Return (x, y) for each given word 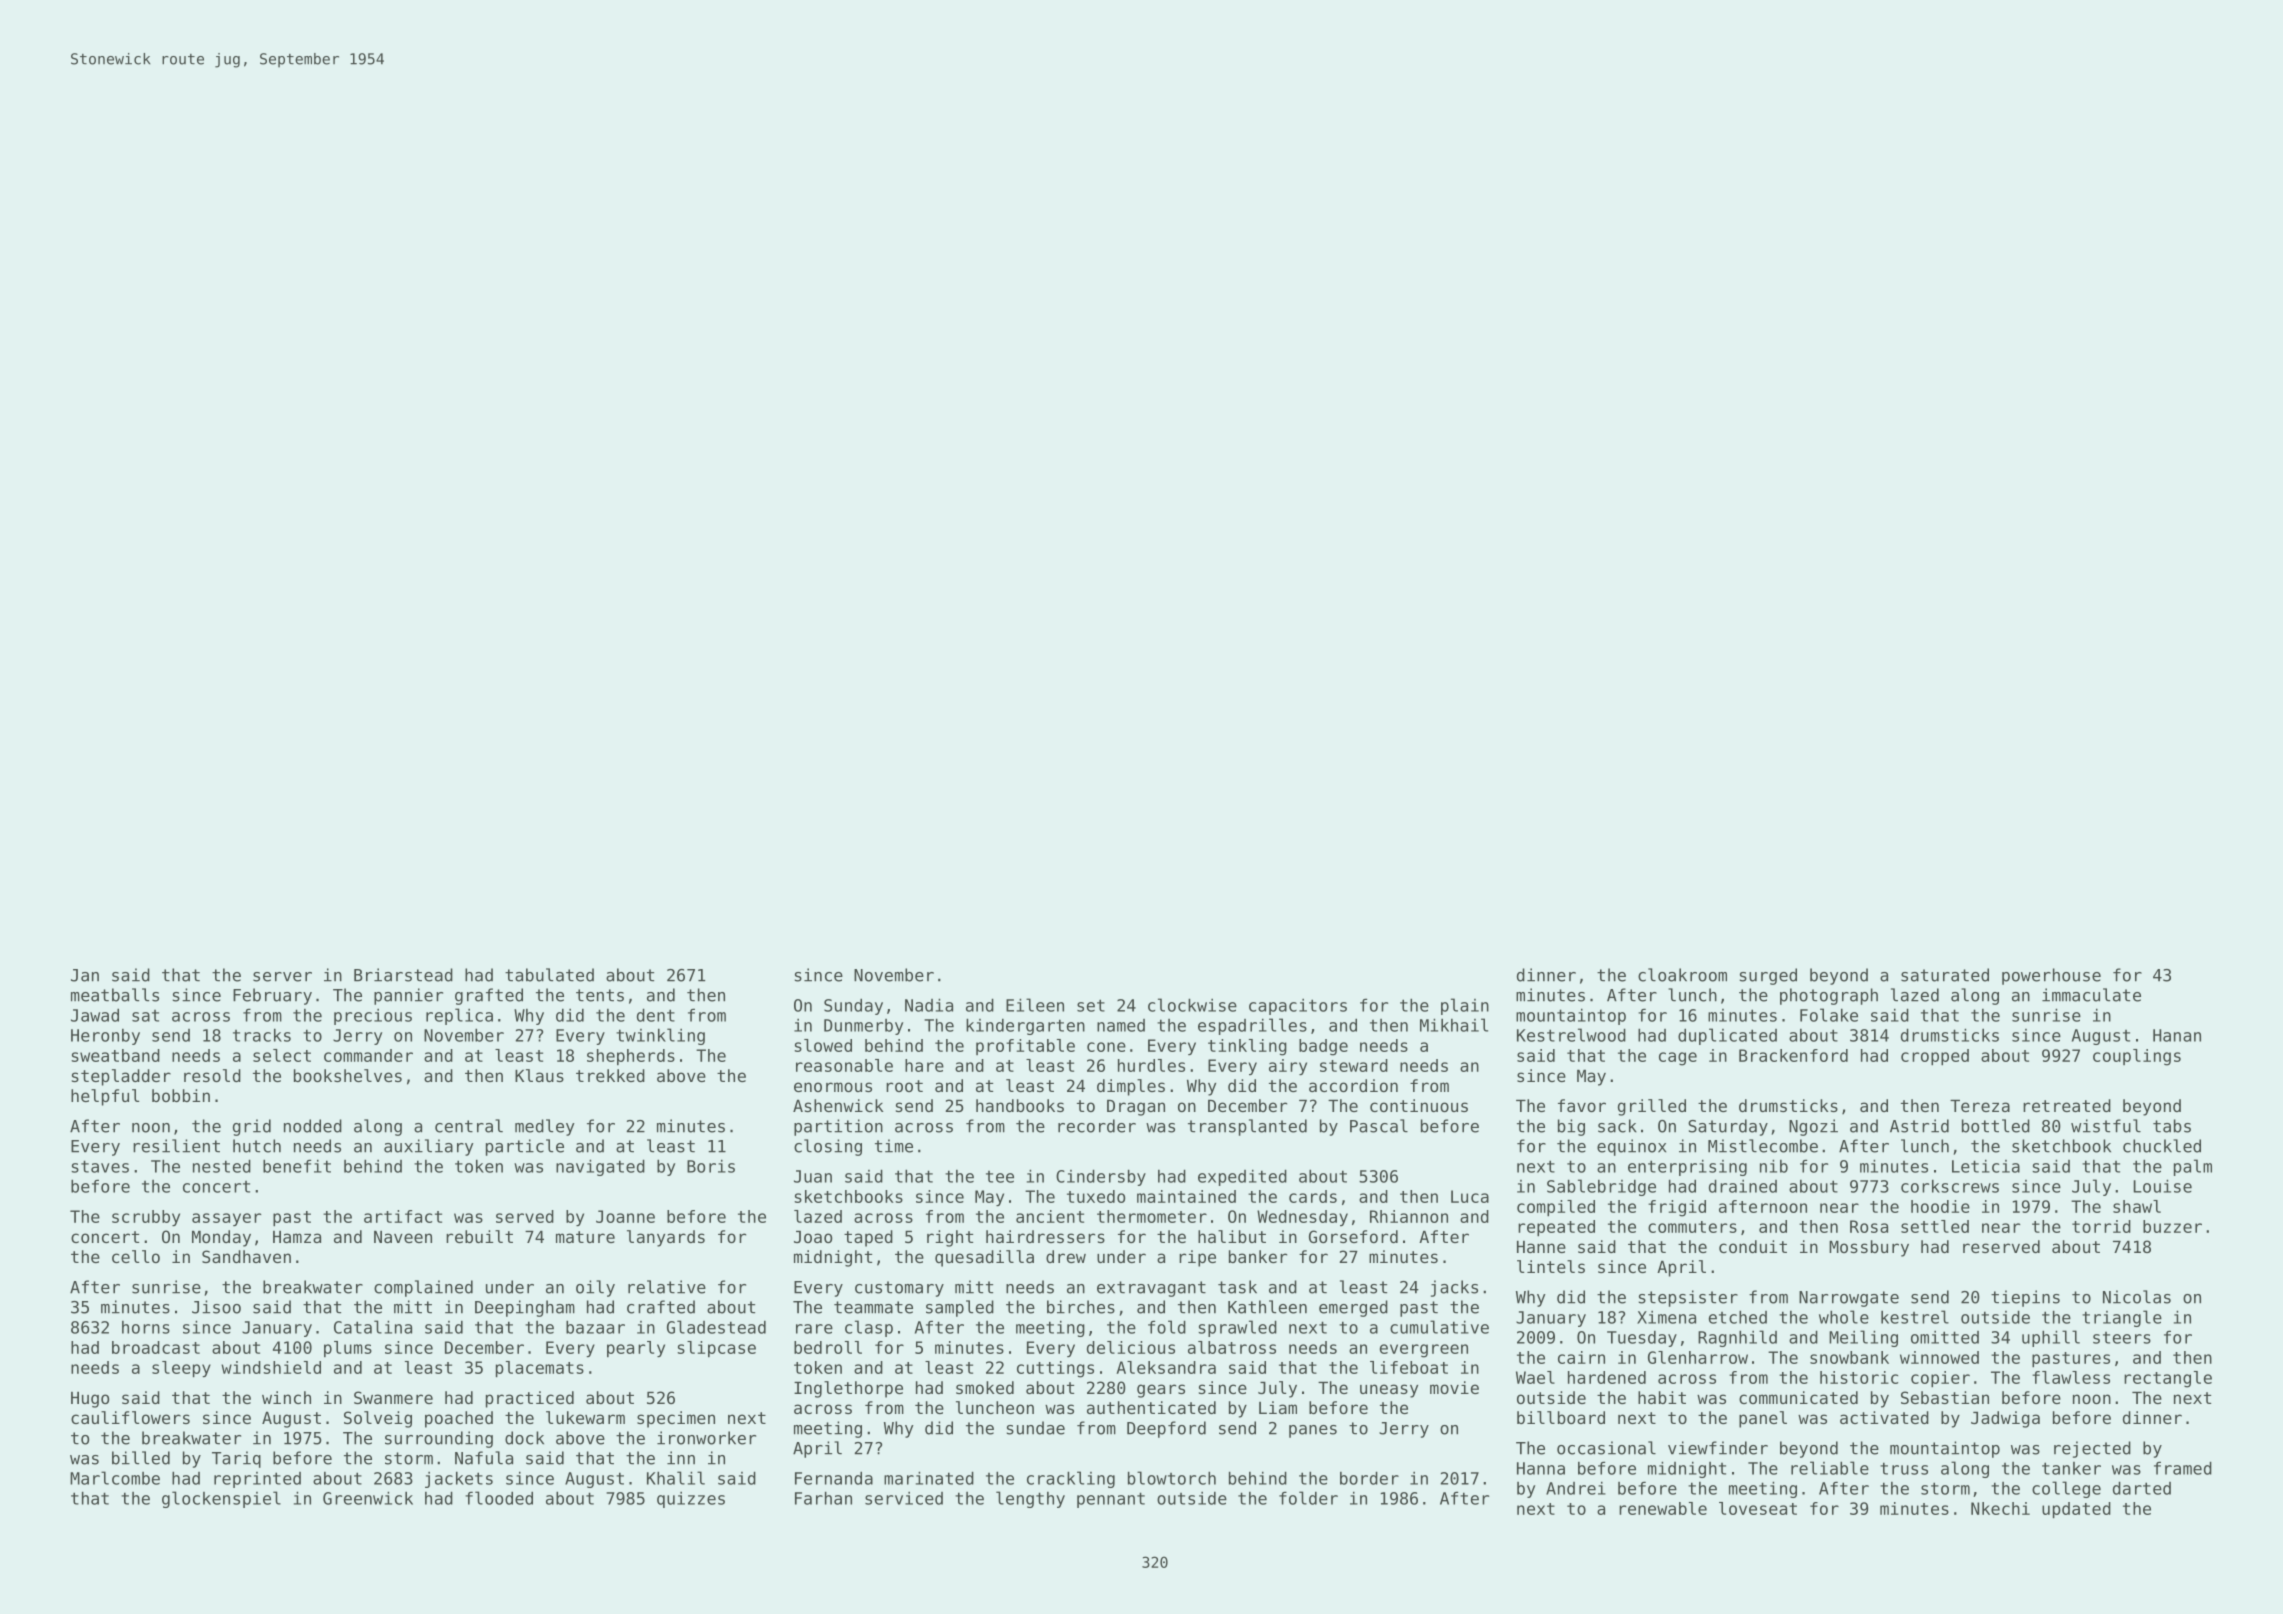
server (282, 977)
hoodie (1940, 1206)
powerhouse (2051, 976)
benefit (297, 1166)
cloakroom (1682, 975)
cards (1313, 1196)
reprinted (257, 1480)
